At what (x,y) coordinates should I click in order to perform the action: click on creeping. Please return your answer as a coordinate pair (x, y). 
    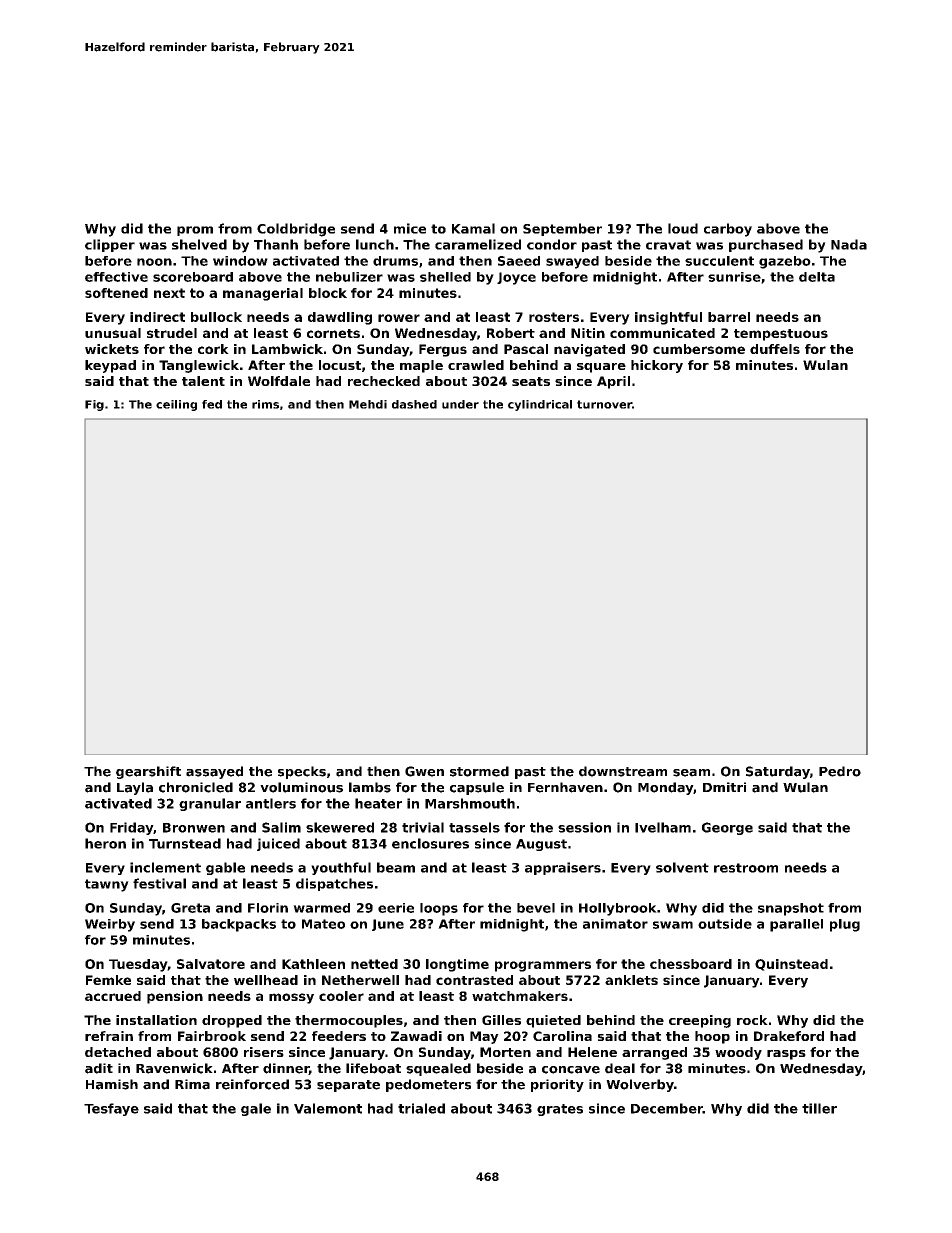
    Looking at the image, I should click on (700, 1021).
